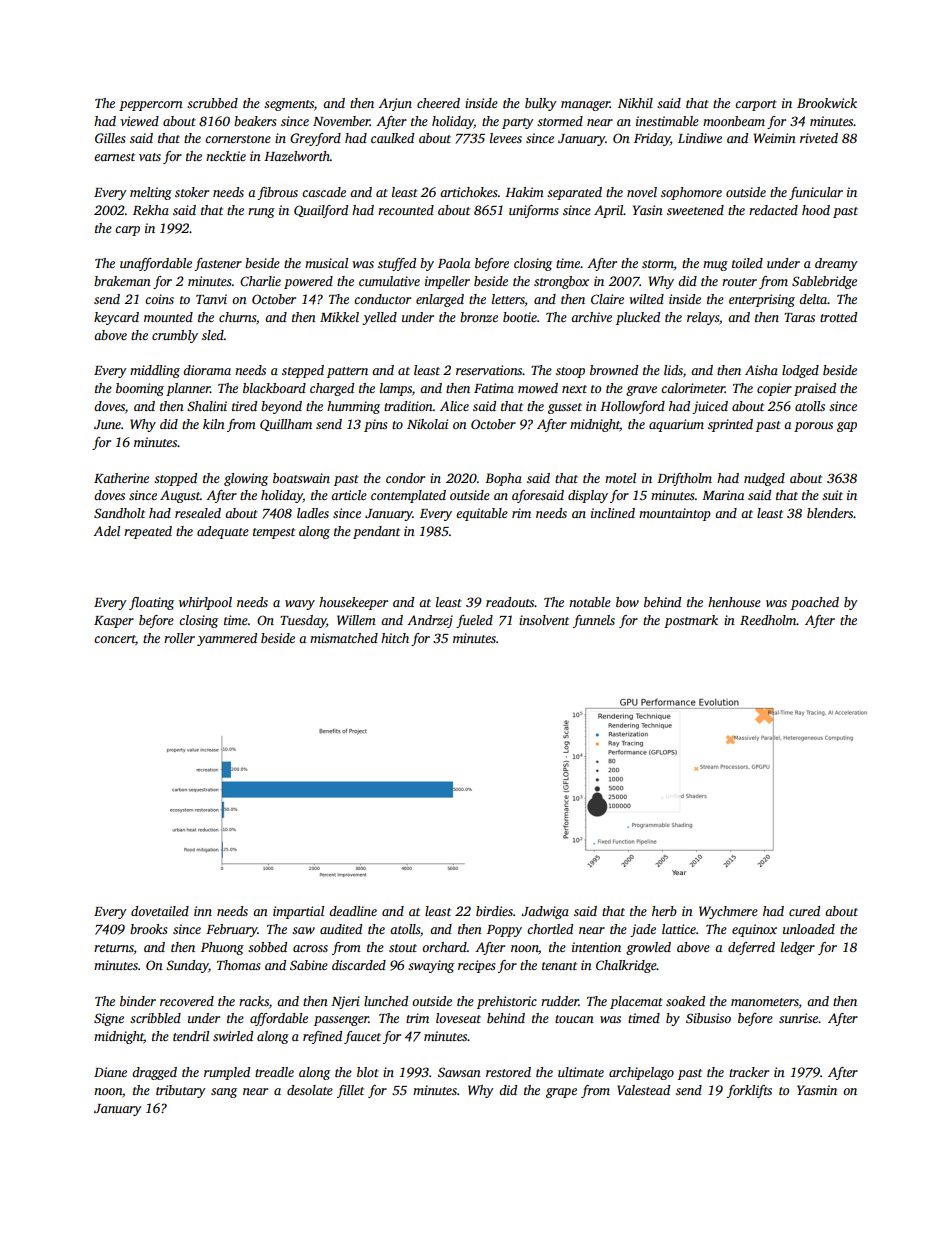 The image size is (952, 1233). Describe the element at coordinates (596, 947) in the screenshot. I see `intention` at that location.
